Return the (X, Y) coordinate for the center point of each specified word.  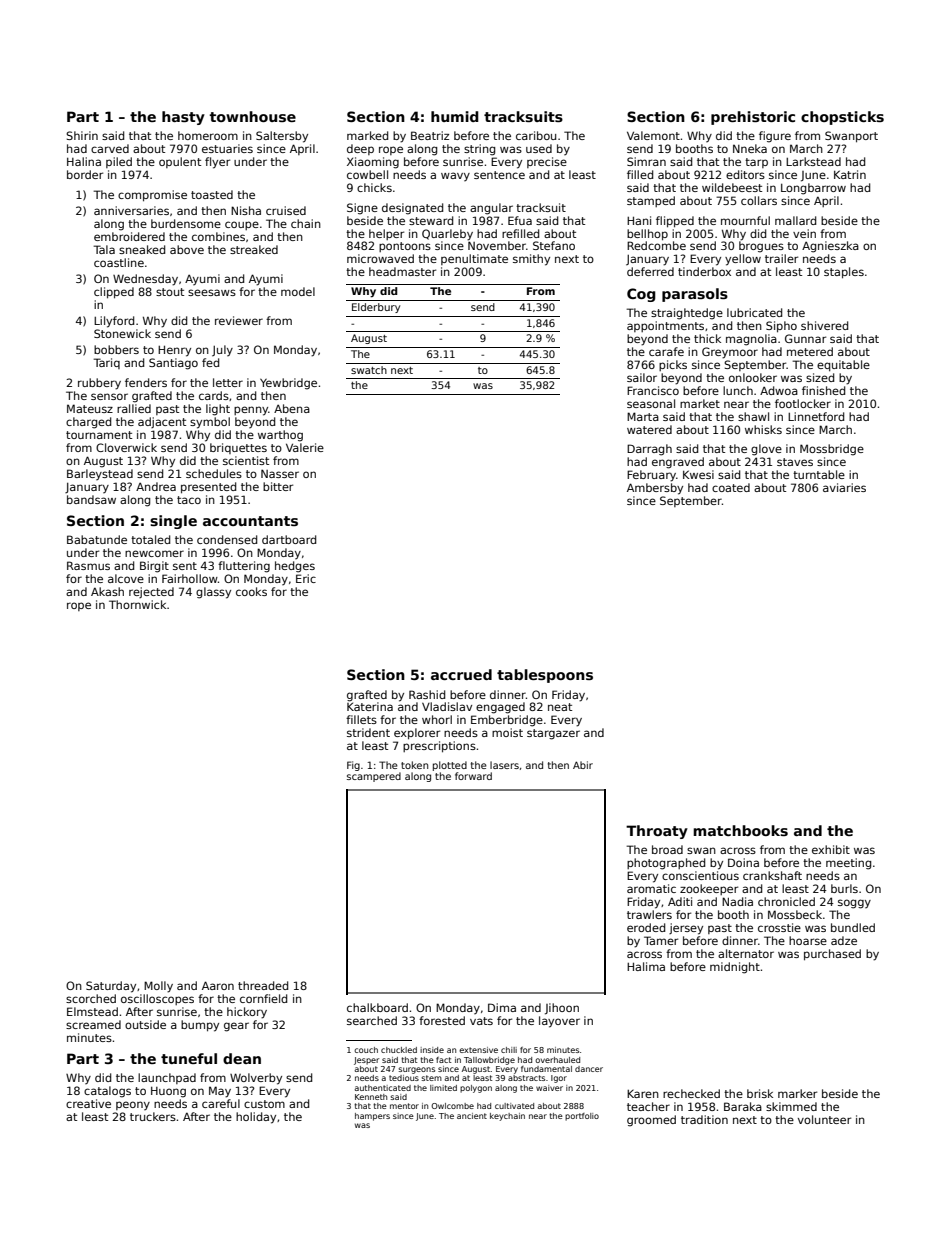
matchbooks (740, 830)
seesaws (212, 292)
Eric (306, 578)
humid (455, 116)
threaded (263, 985)
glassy (213, 593)
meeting (848, 864)
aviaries (844, 487)
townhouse (253, 116)
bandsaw (91, 499)
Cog (641, 295)
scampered (374, 777)
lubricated (754, 312)
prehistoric (753, 118)
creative (88, 1103)
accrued (461, 674)
